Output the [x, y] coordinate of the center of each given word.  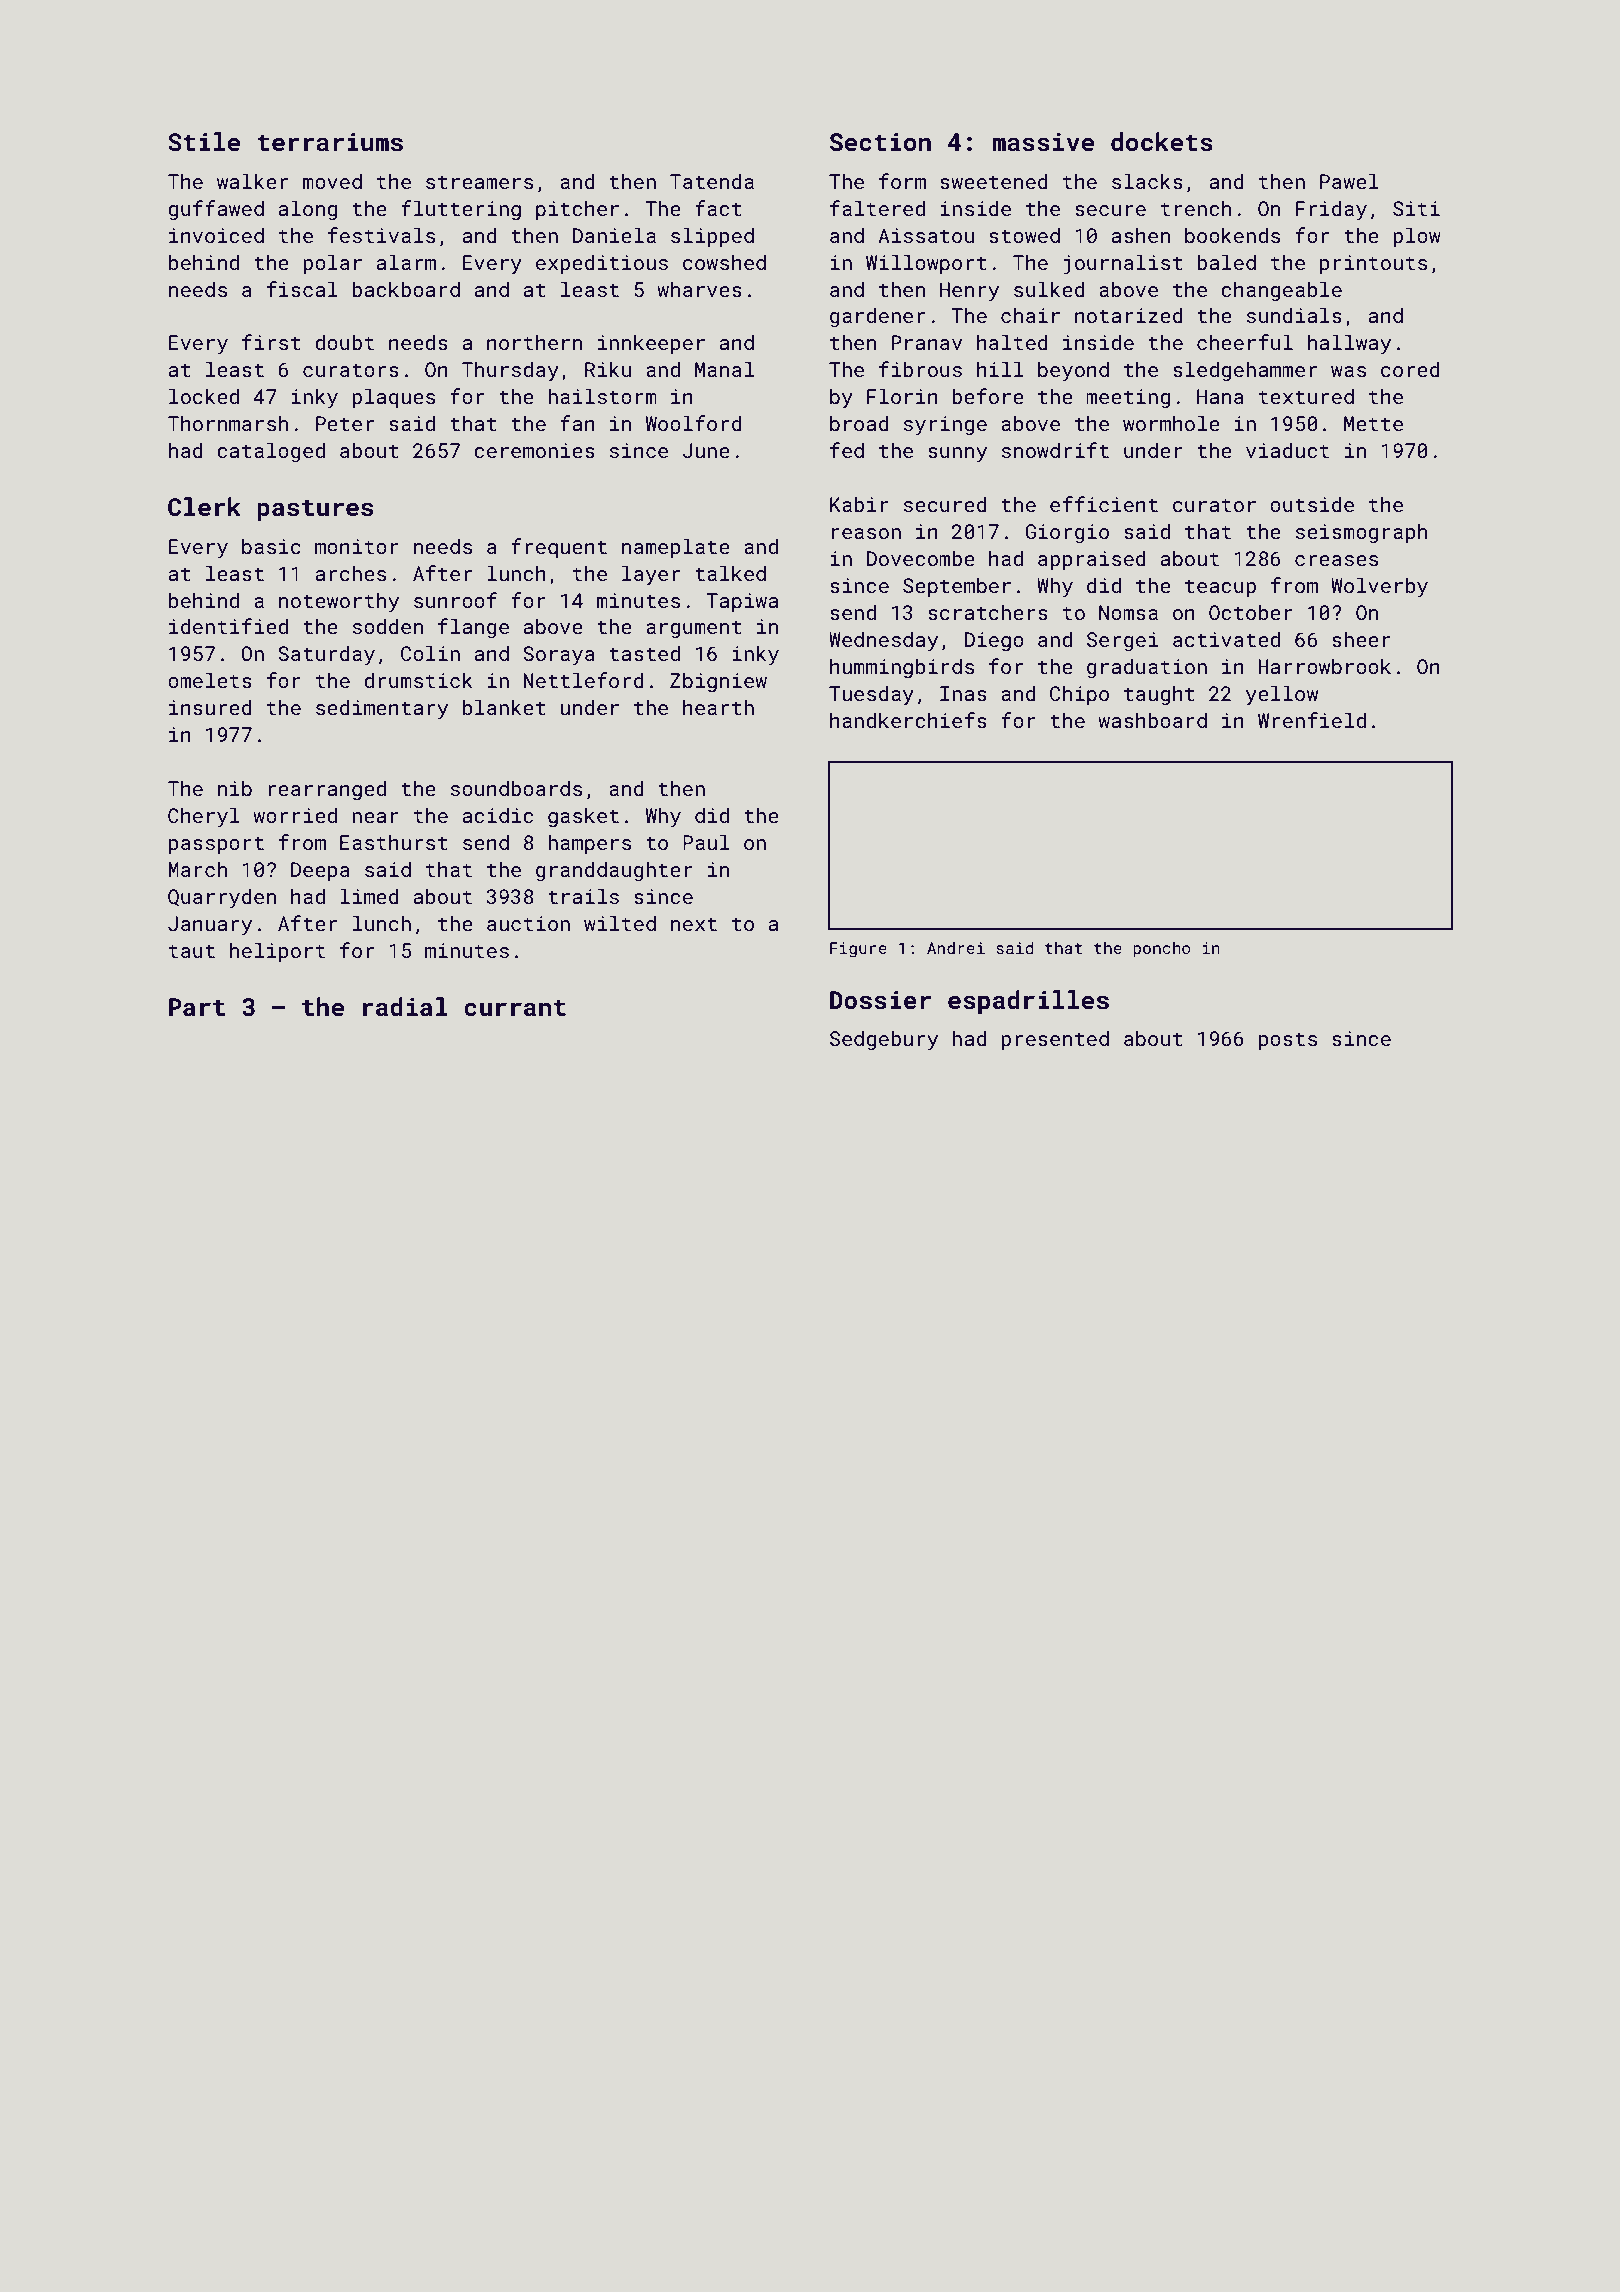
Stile [204, 142]
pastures [315, 510]
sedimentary [382, 709]
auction [528, 923]
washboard [1152, 720]
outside [1312, 504]
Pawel [1349, 181]
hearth [718, 707]
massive [1043, 142]
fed [847, 450]
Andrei [956, 948]
